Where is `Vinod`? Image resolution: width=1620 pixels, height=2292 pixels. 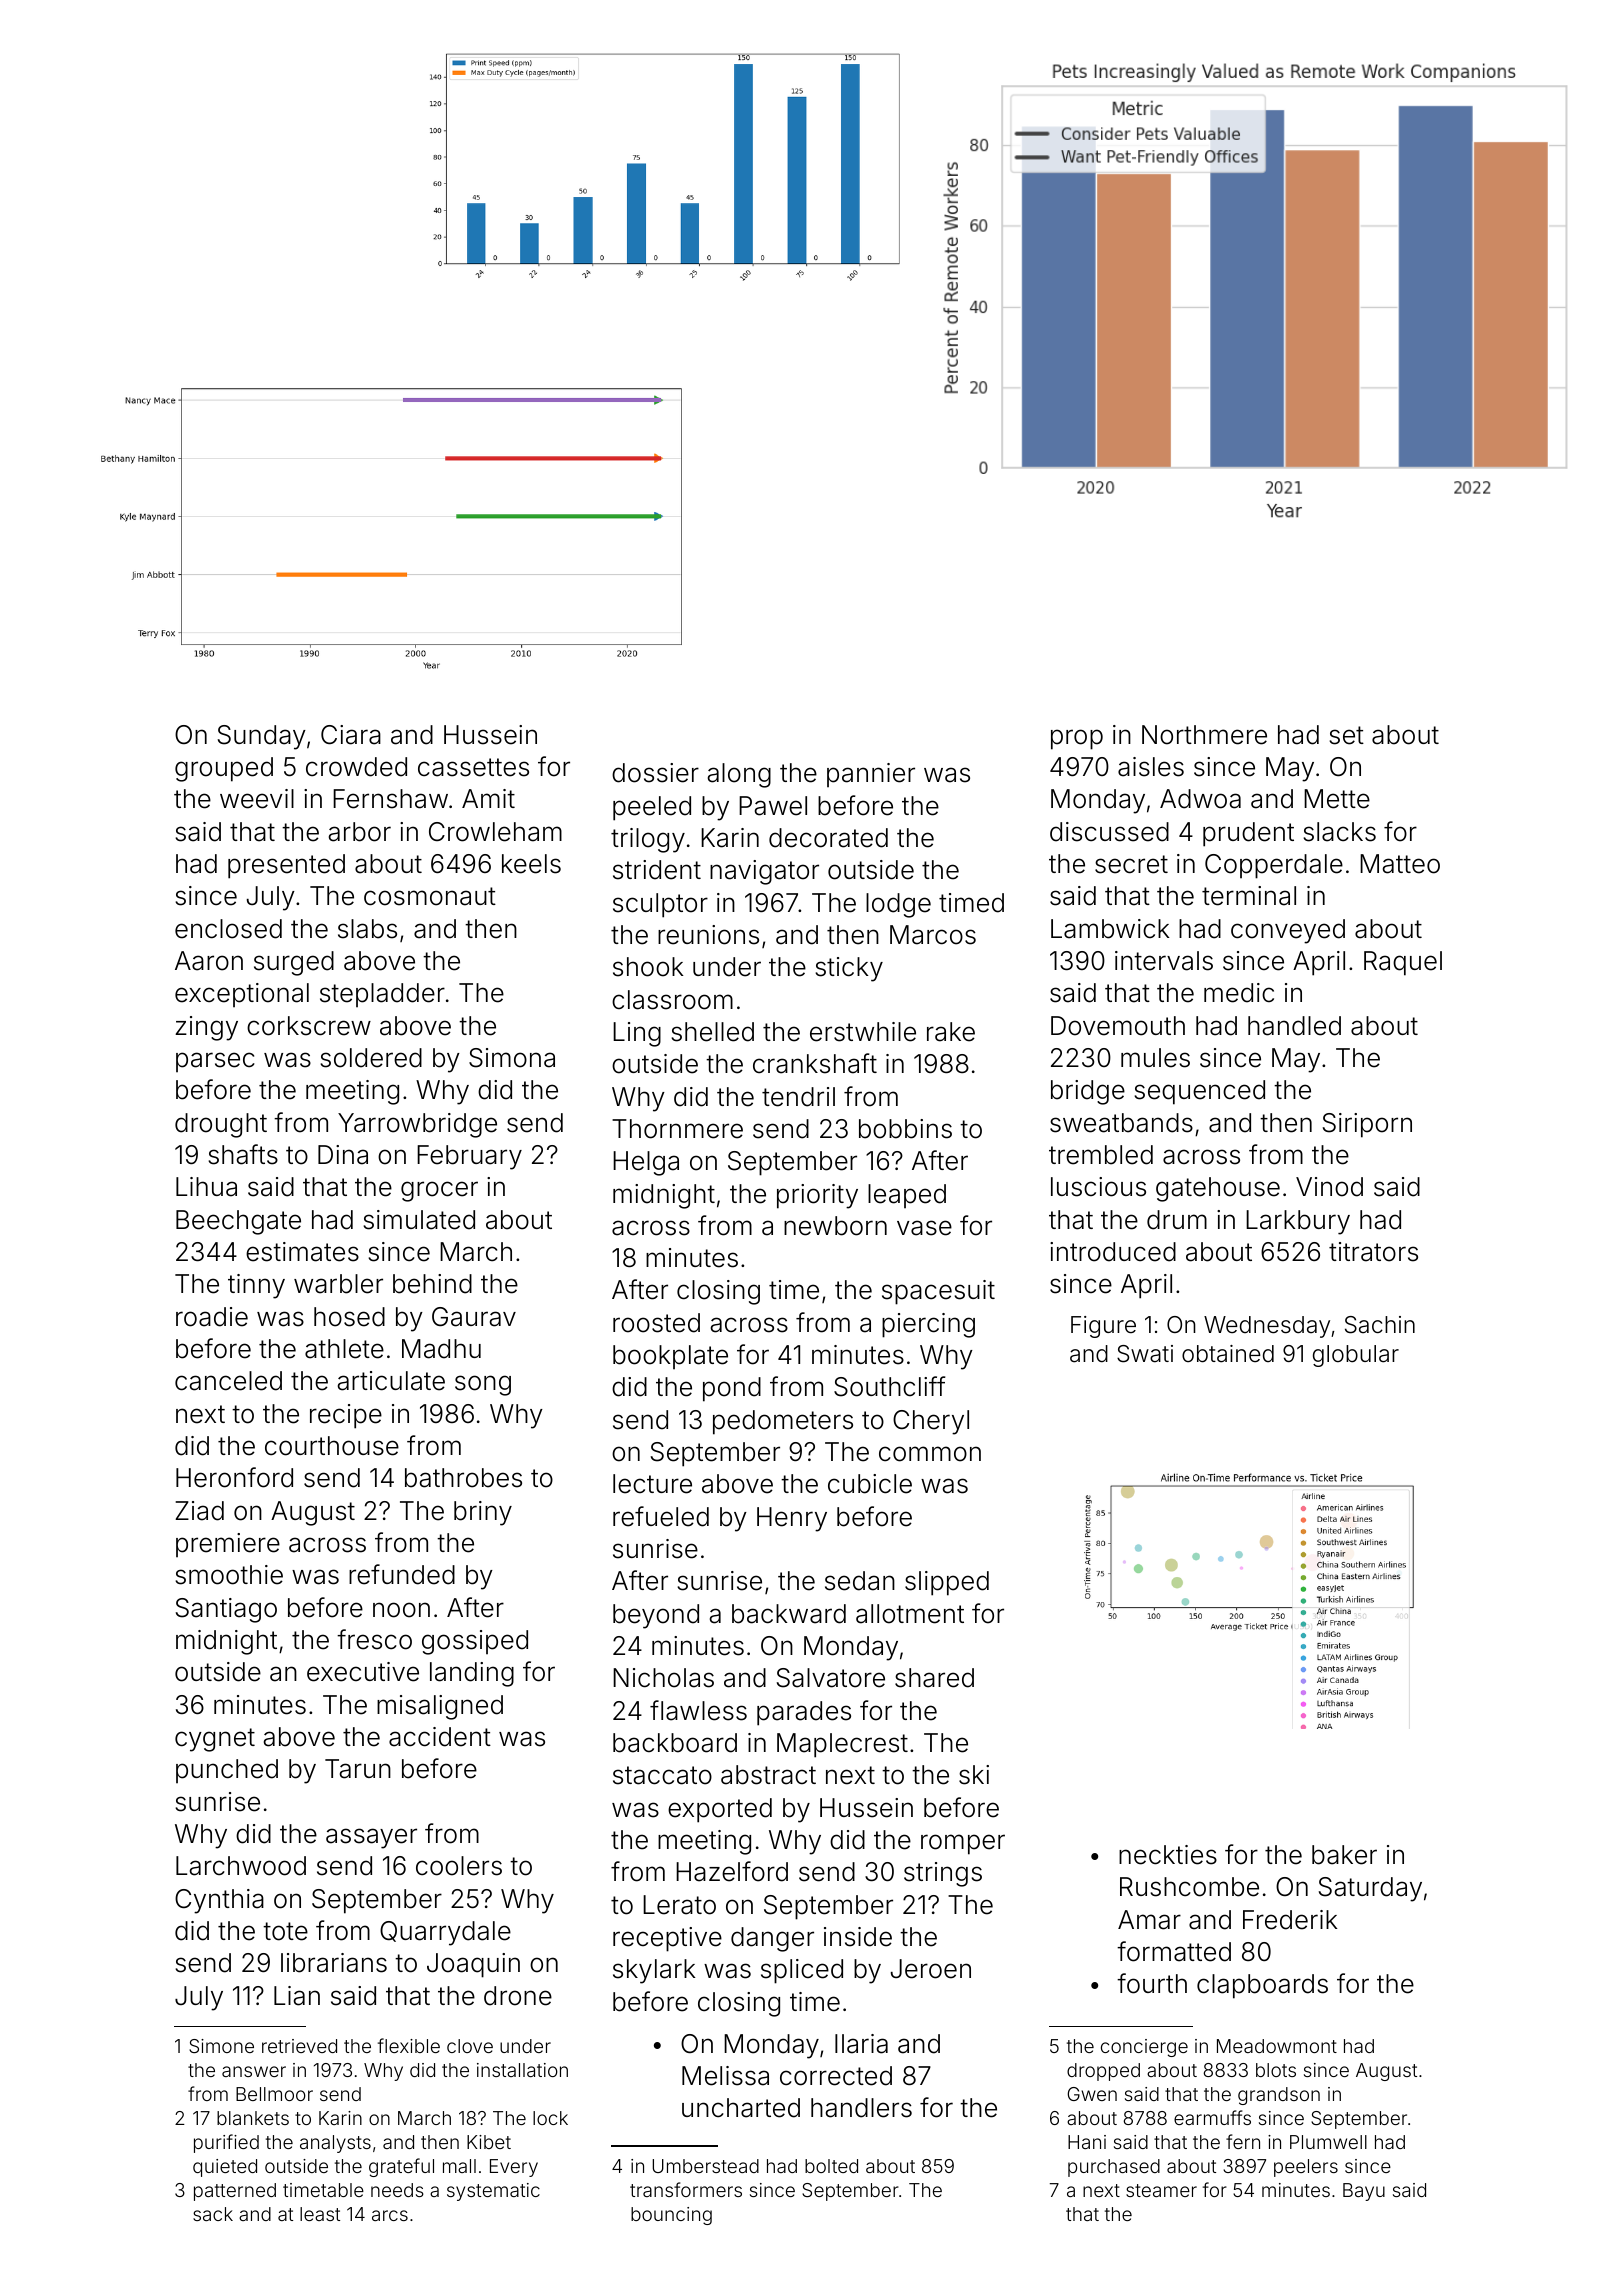 Vinod is located at coordinates (1329, 1187).
